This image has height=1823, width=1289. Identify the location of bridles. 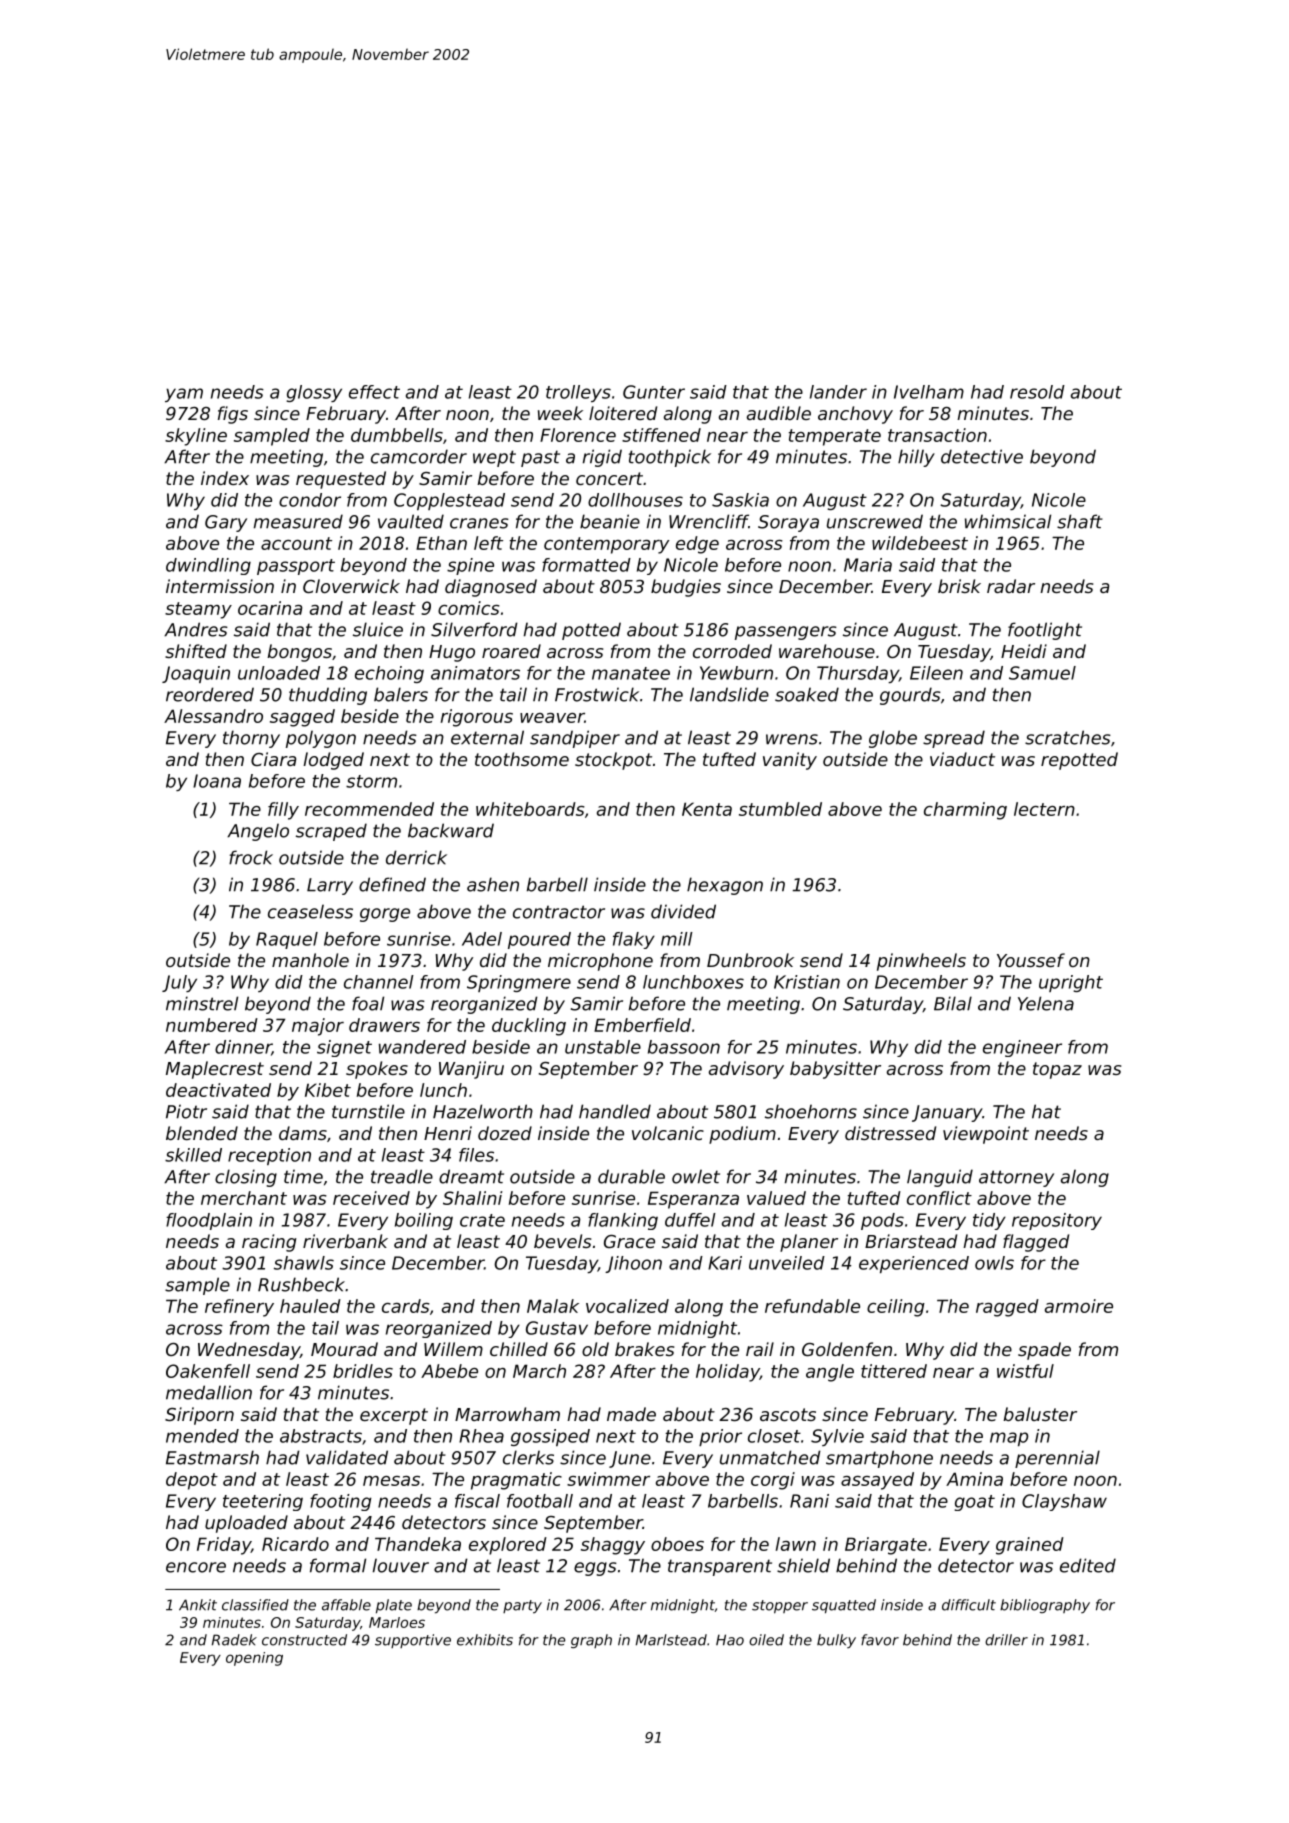
(363, 1371).
